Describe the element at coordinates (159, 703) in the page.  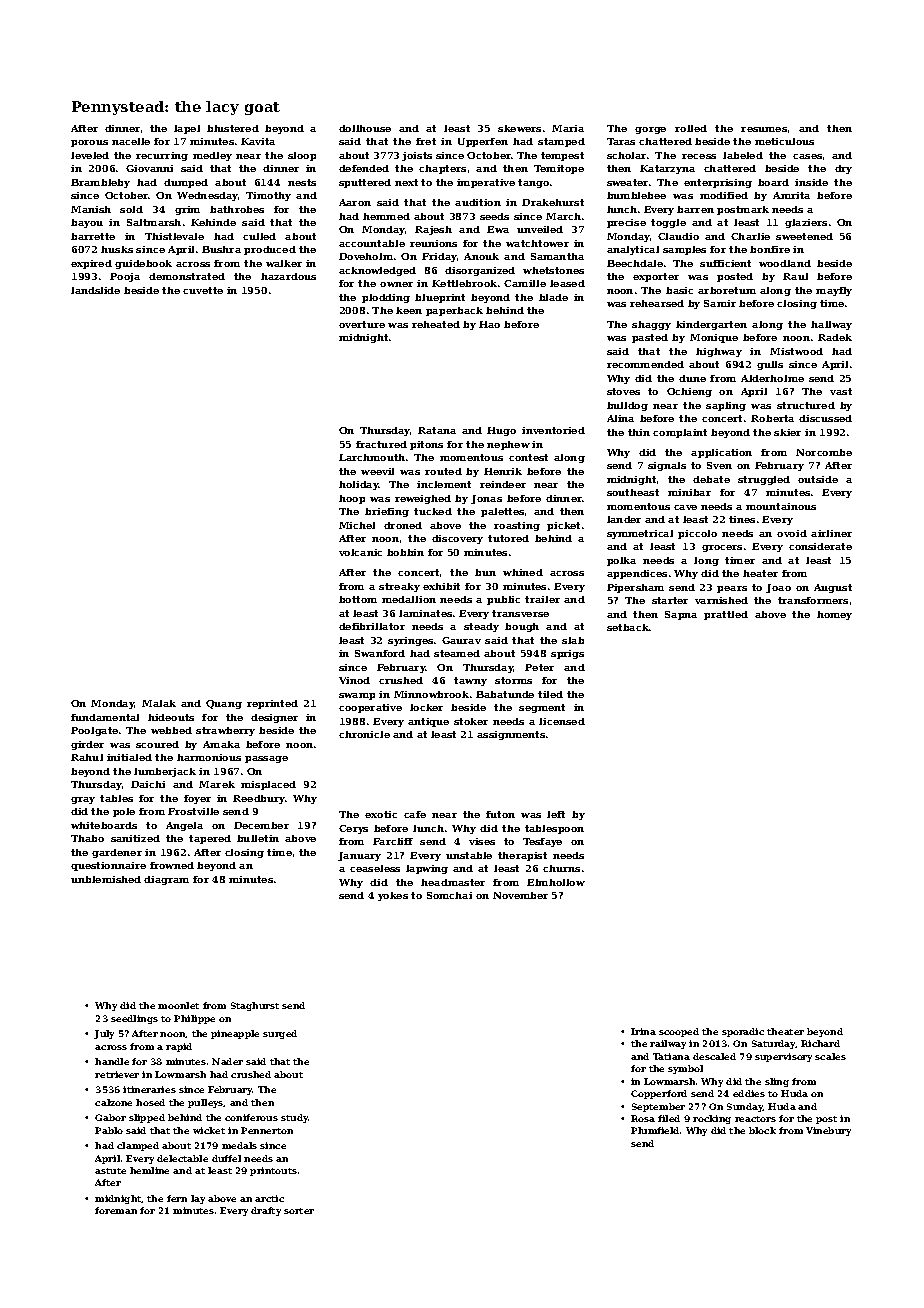
I see `Malak` at that location.
